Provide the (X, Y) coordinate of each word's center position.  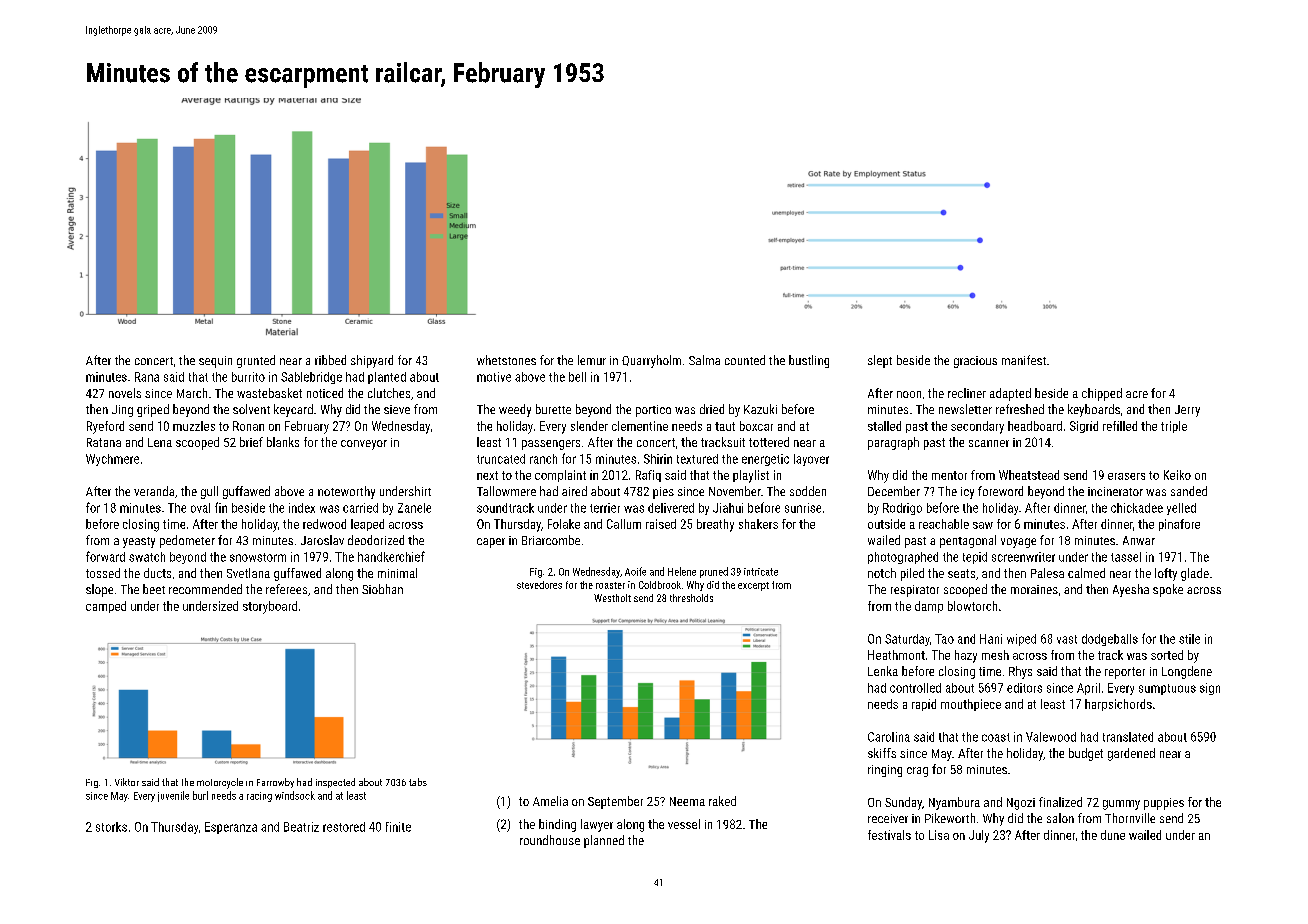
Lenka (883, 671)
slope (99, 590)
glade (1195, 574)
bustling (809, 361)
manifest (1024, 360)
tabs (418, 782)
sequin (215, 362)
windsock (295, 795)
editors (1024, 688)
